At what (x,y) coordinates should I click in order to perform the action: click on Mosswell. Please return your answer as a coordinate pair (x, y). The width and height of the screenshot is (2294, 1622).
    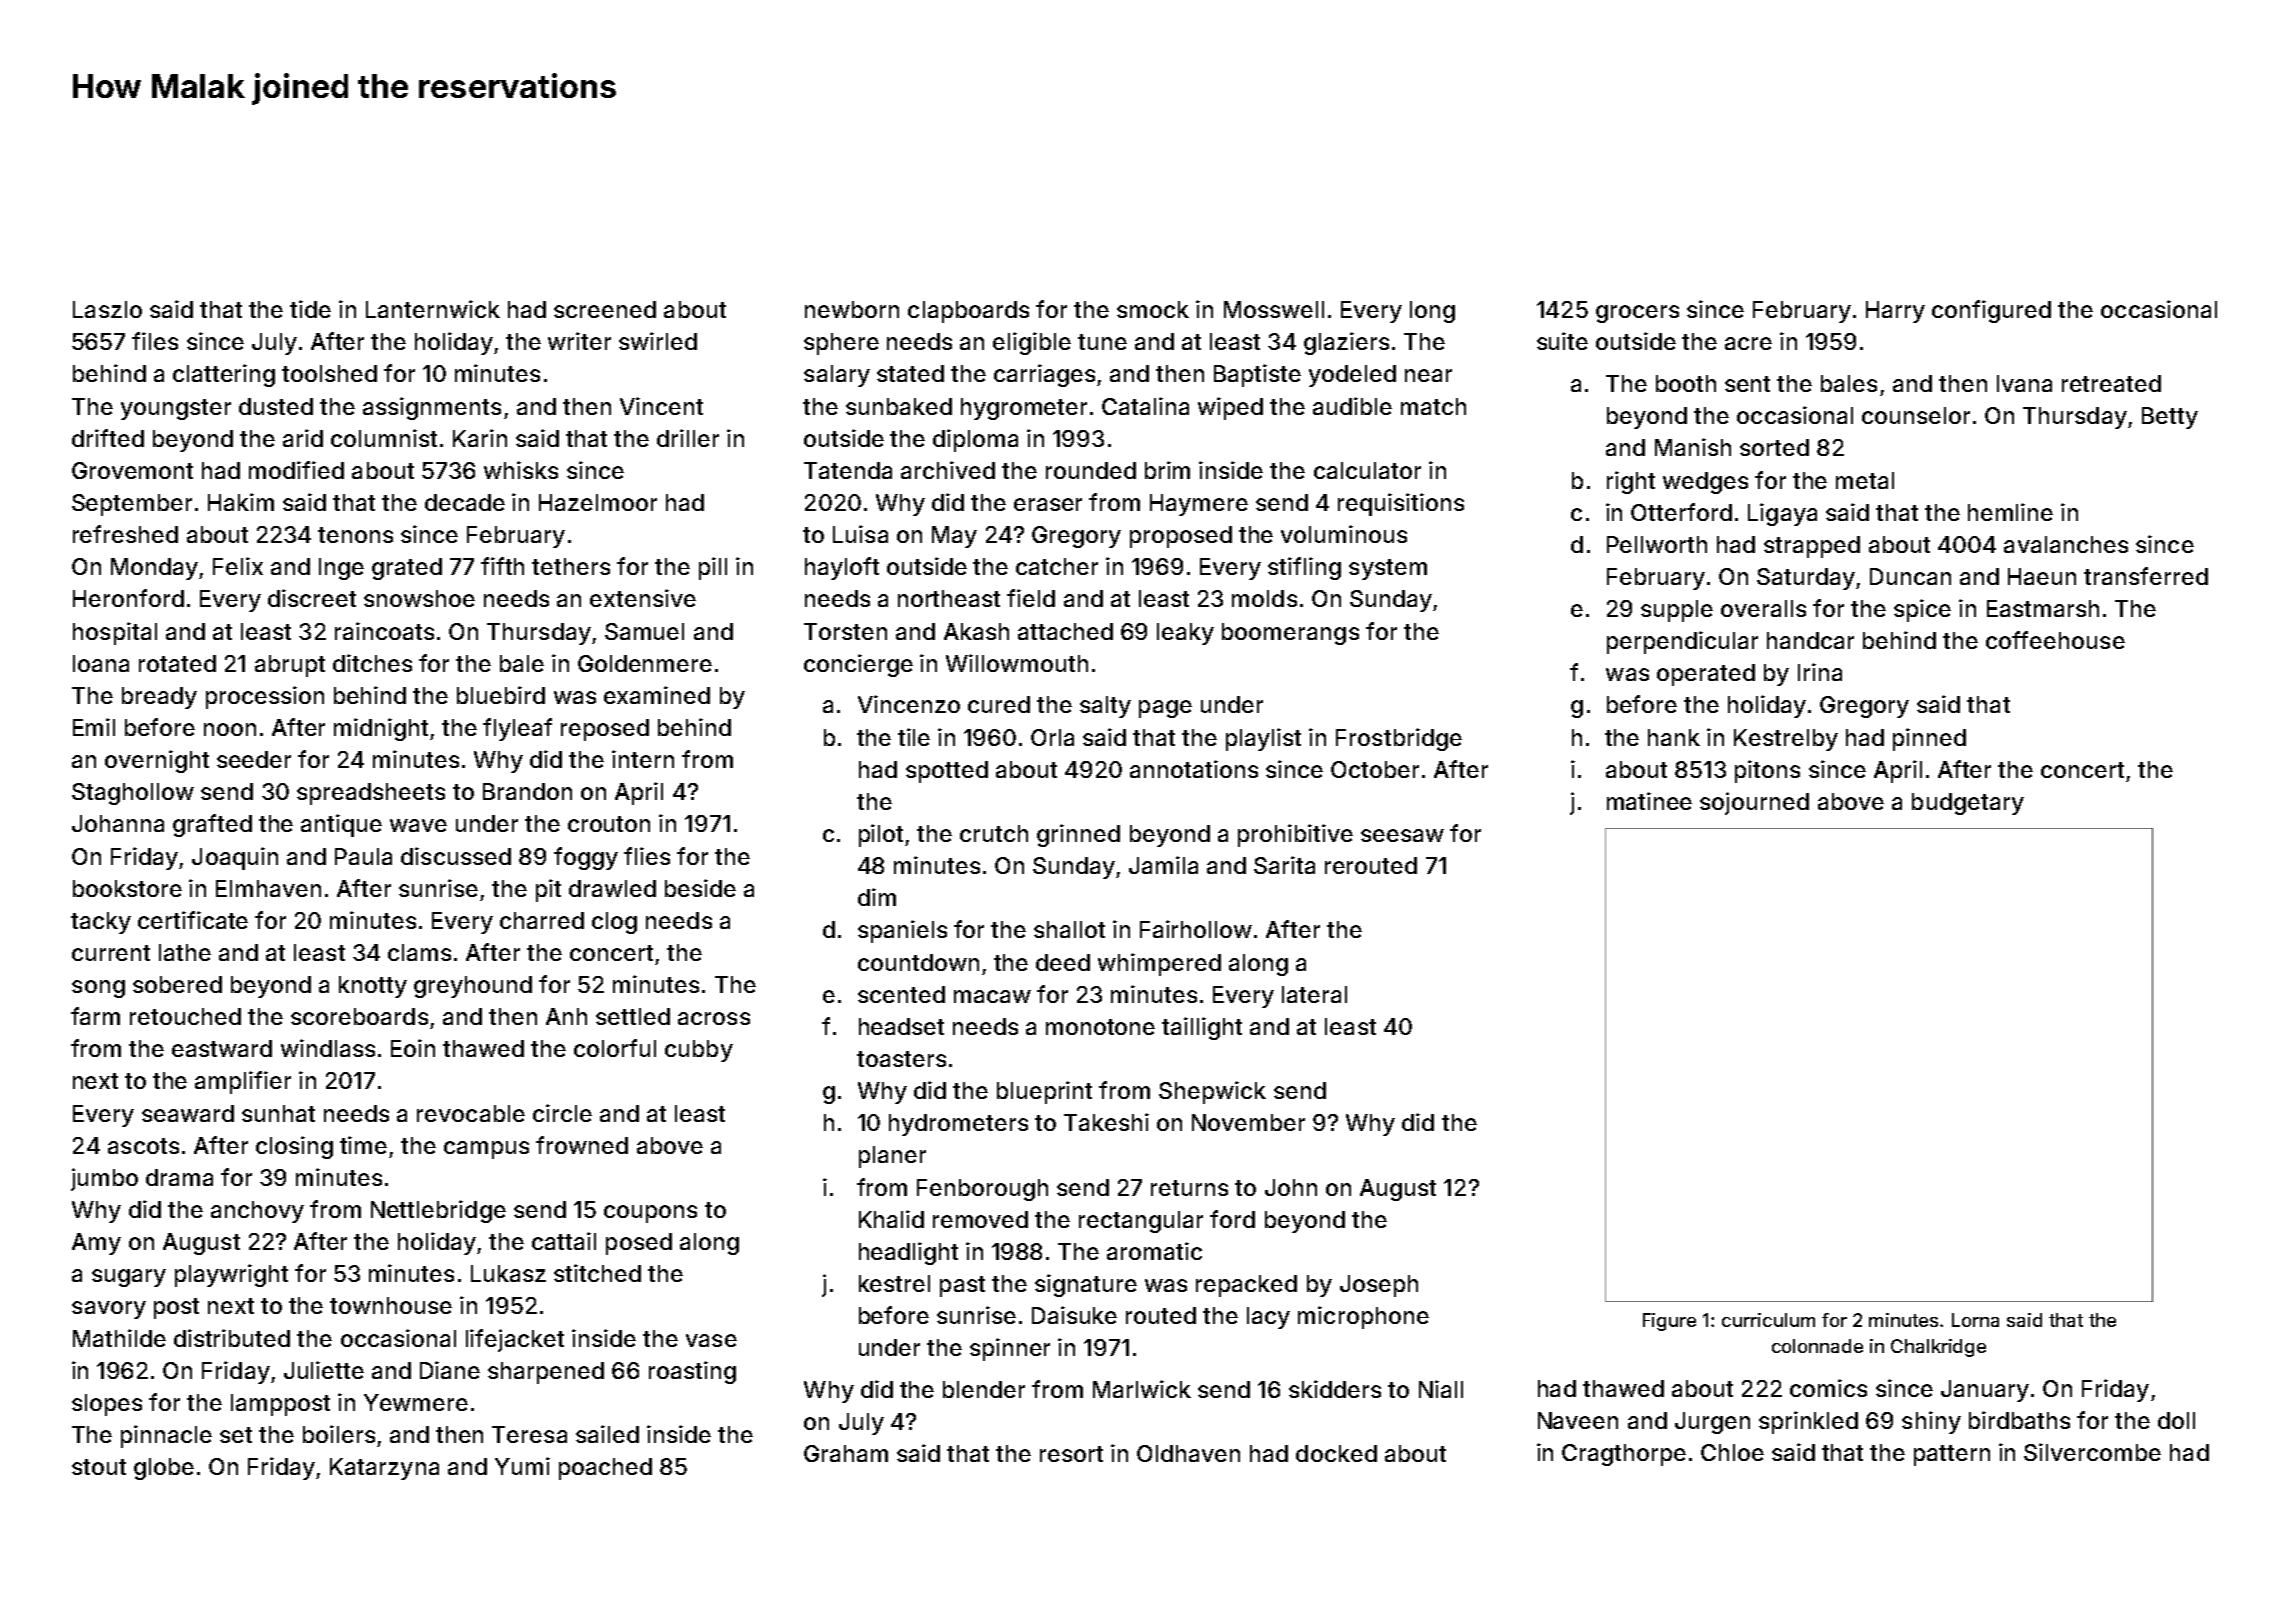
    Looking at the image, I should click on (1274, 309).
